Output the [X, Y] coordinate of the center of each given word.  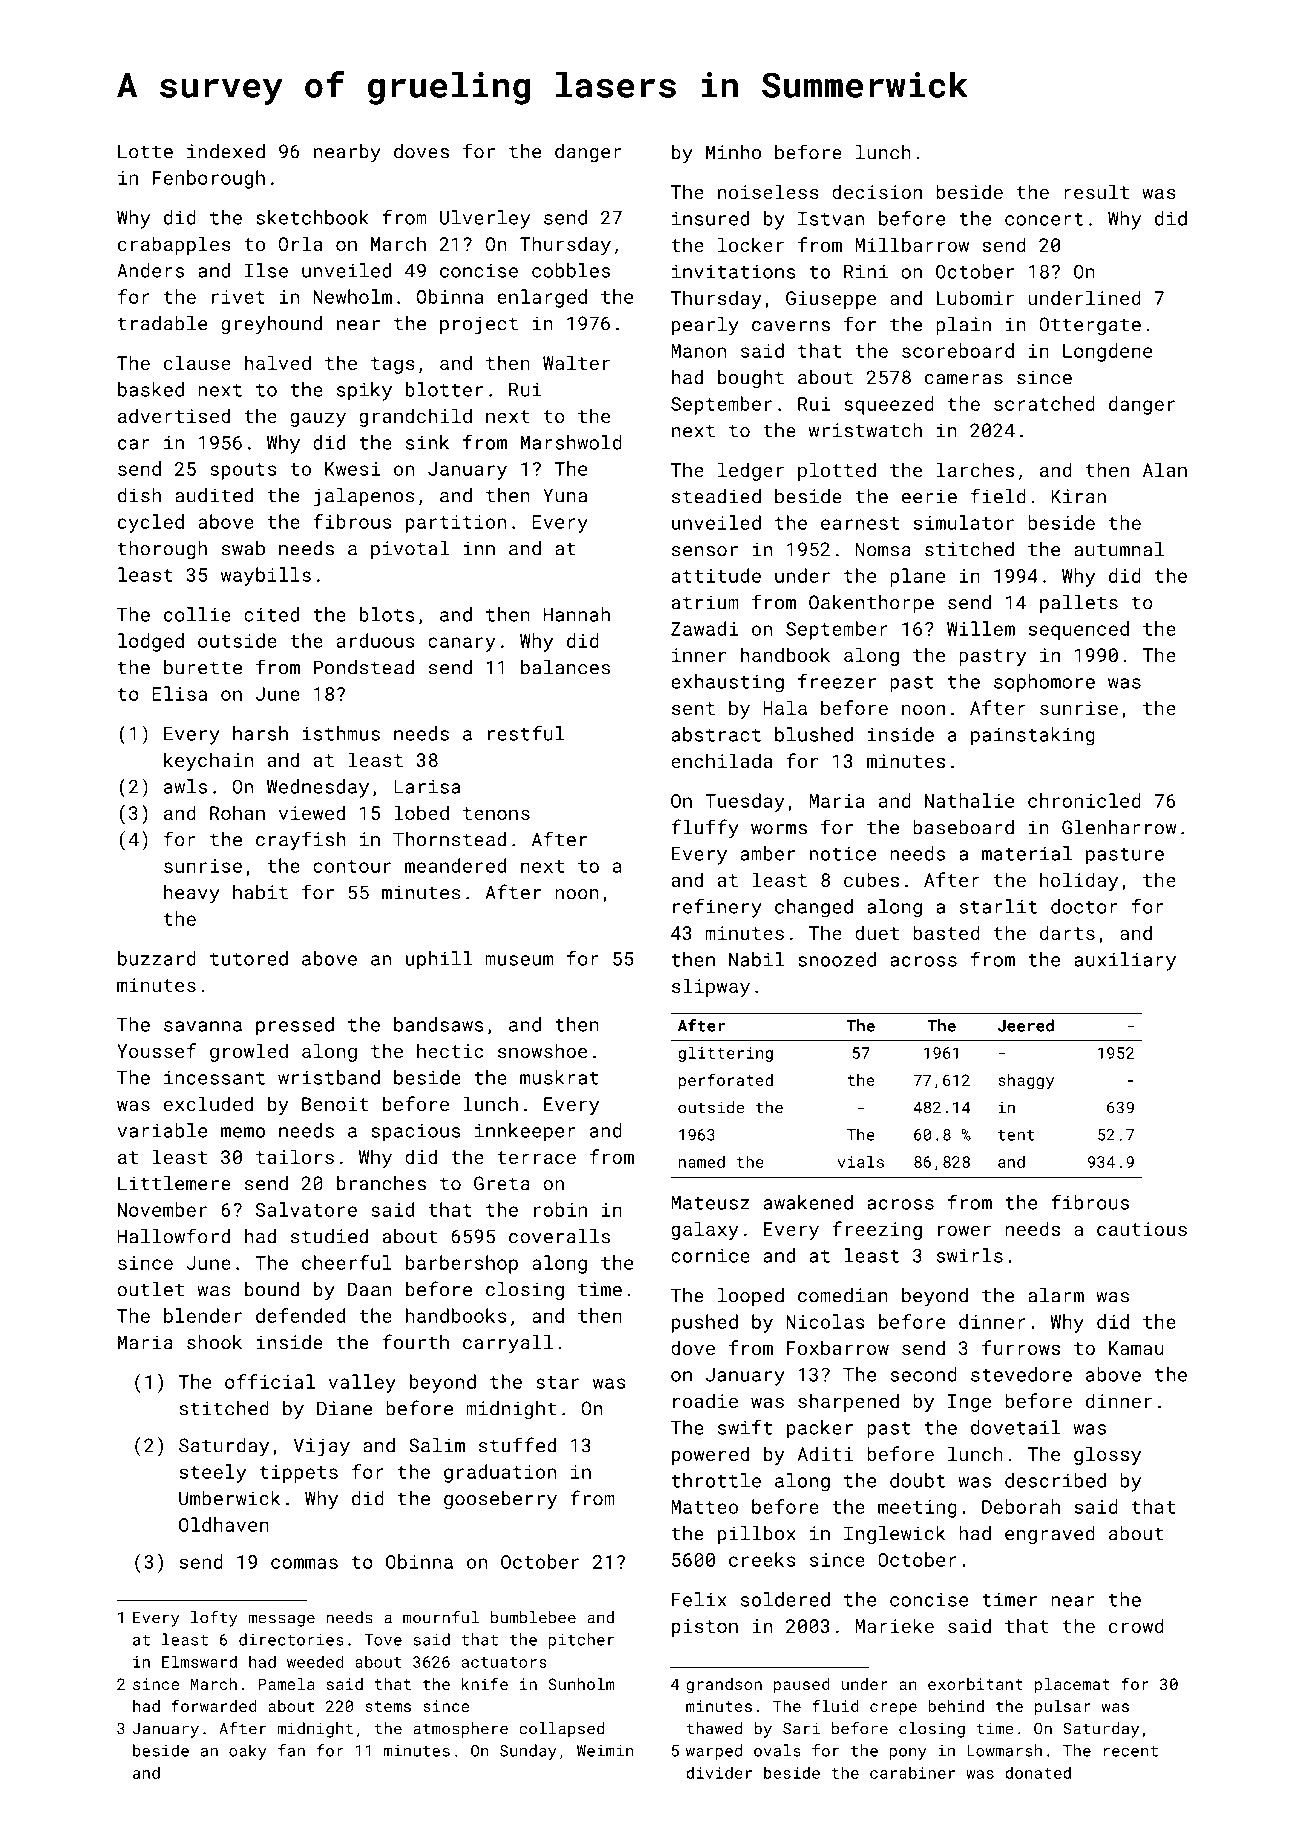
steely [213, 1473]
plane [917, 577]
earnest [860, 523]
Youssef [156, 1050]
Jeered [1026, 1025]
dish [139, 495]
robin [560, 1209]
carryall [508, 1344]
